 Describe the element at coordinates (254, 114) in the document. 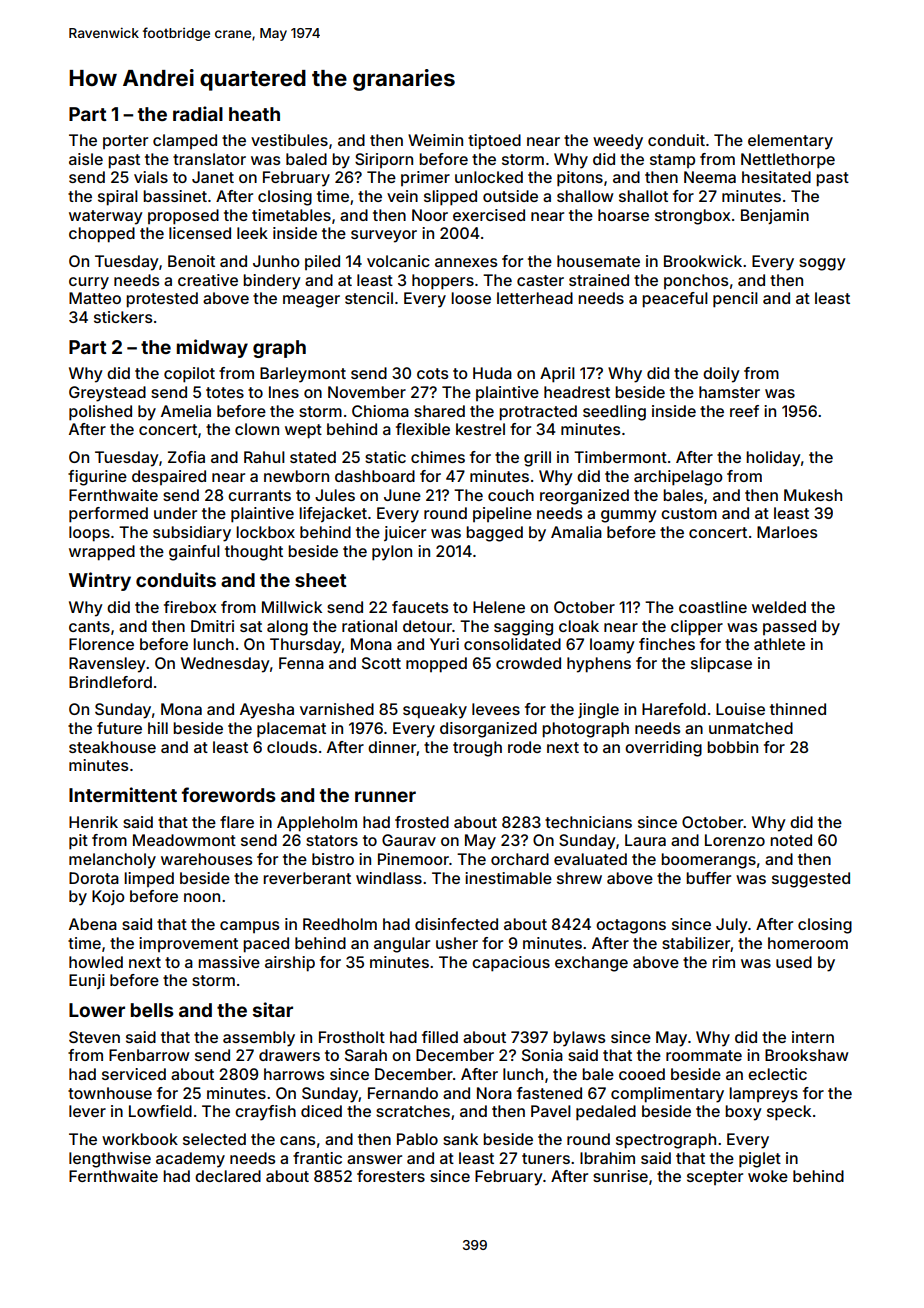

I see `heath` at that location.
